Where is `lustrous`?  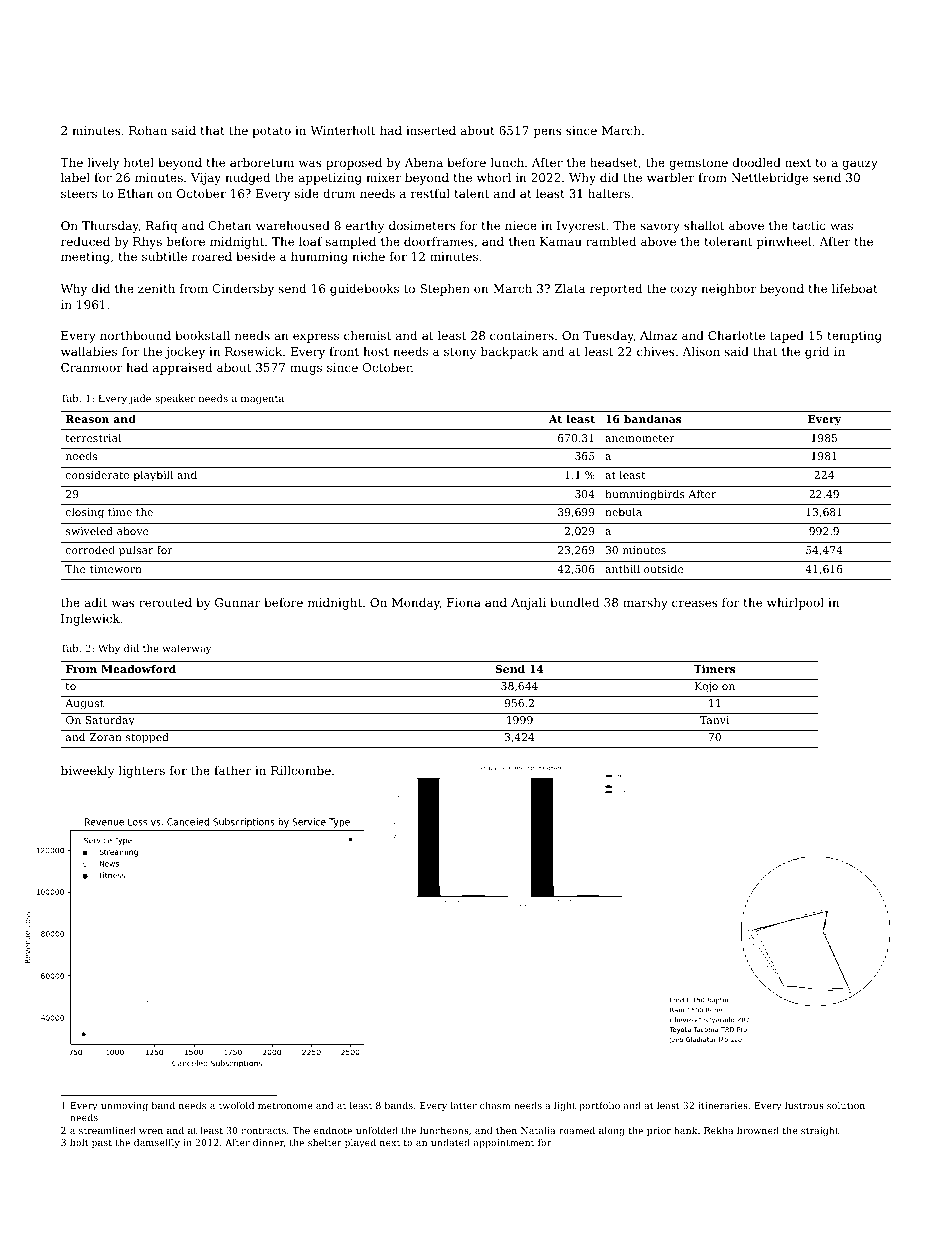
lustrous is located at coordinates (804, 1105).
